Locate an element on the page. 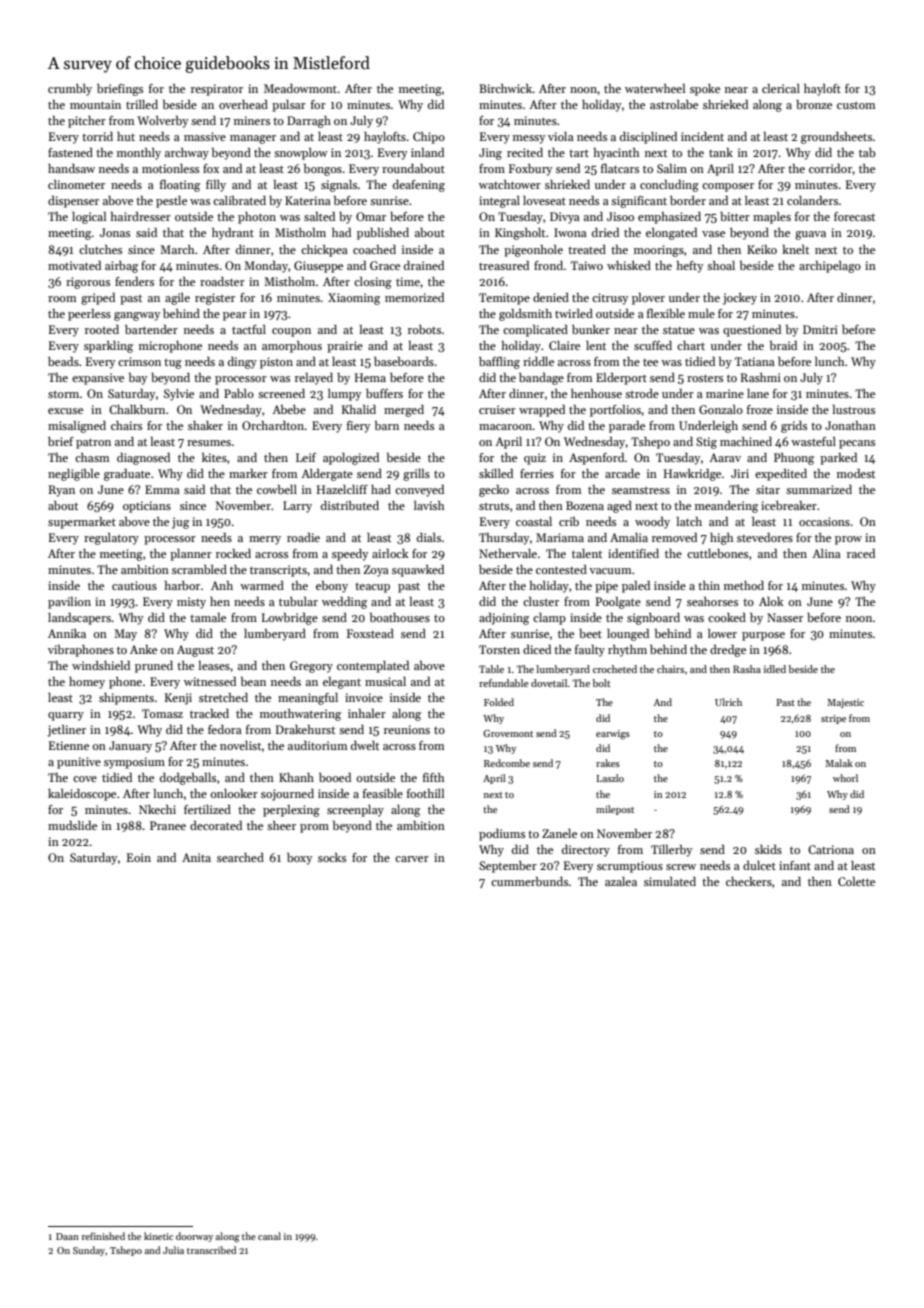 The image size is (924, 1308). cummerbunds is located at coordinates (529, 881).
